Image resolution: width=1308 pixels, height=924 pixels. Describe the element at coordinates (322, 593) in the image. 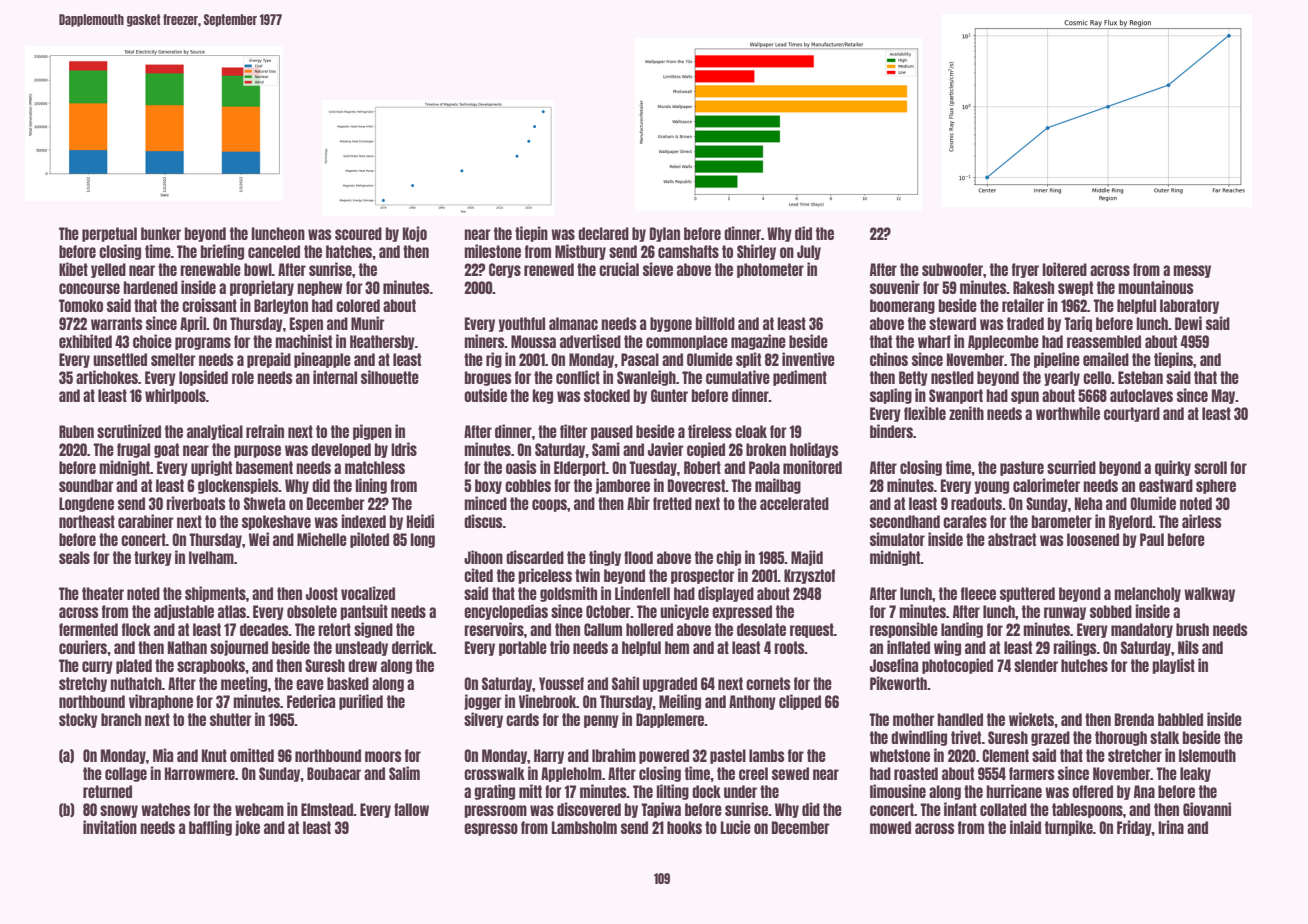

I see `Joost` at that location.
